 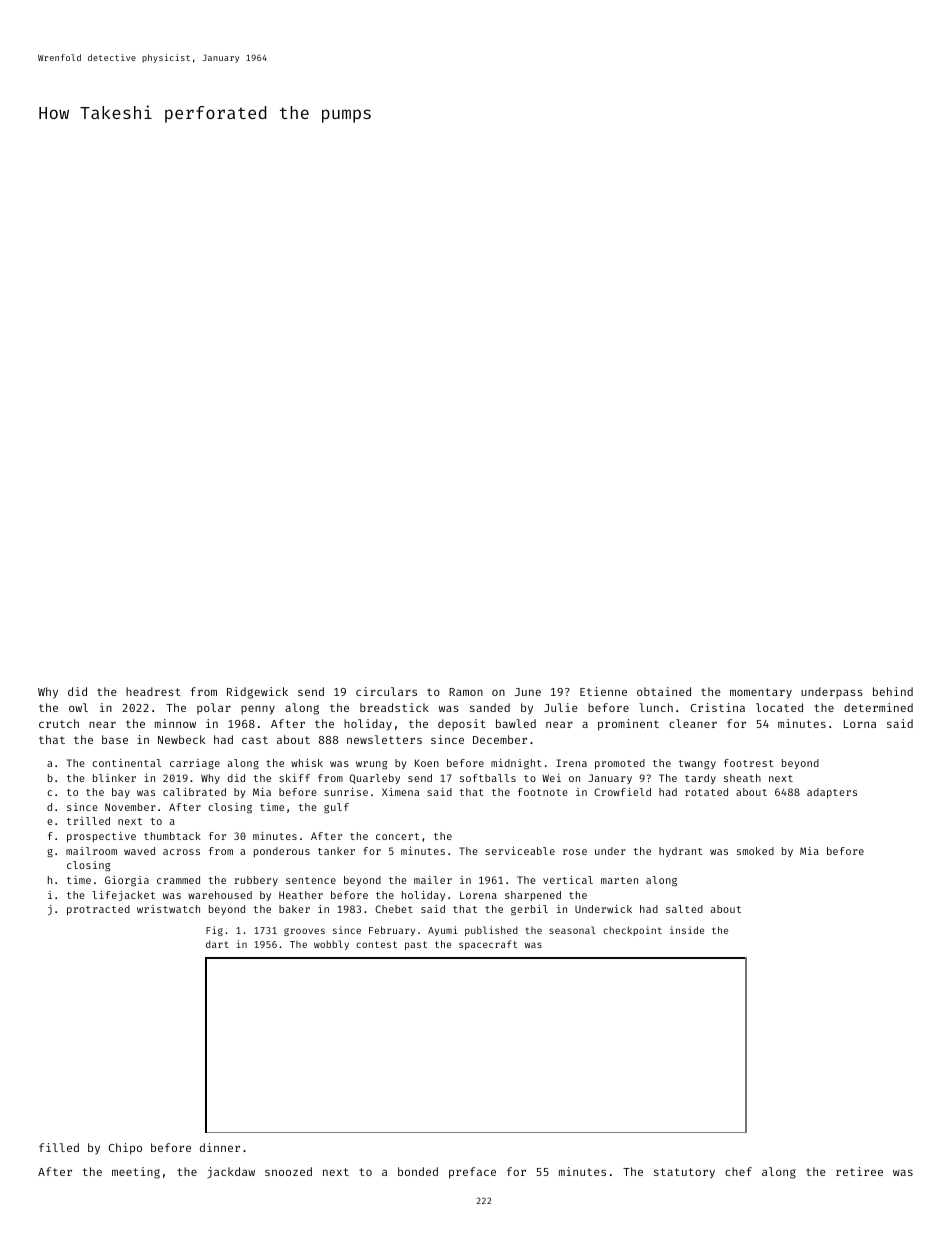 I want to click on bonded, so click(x=418, y=1171).
